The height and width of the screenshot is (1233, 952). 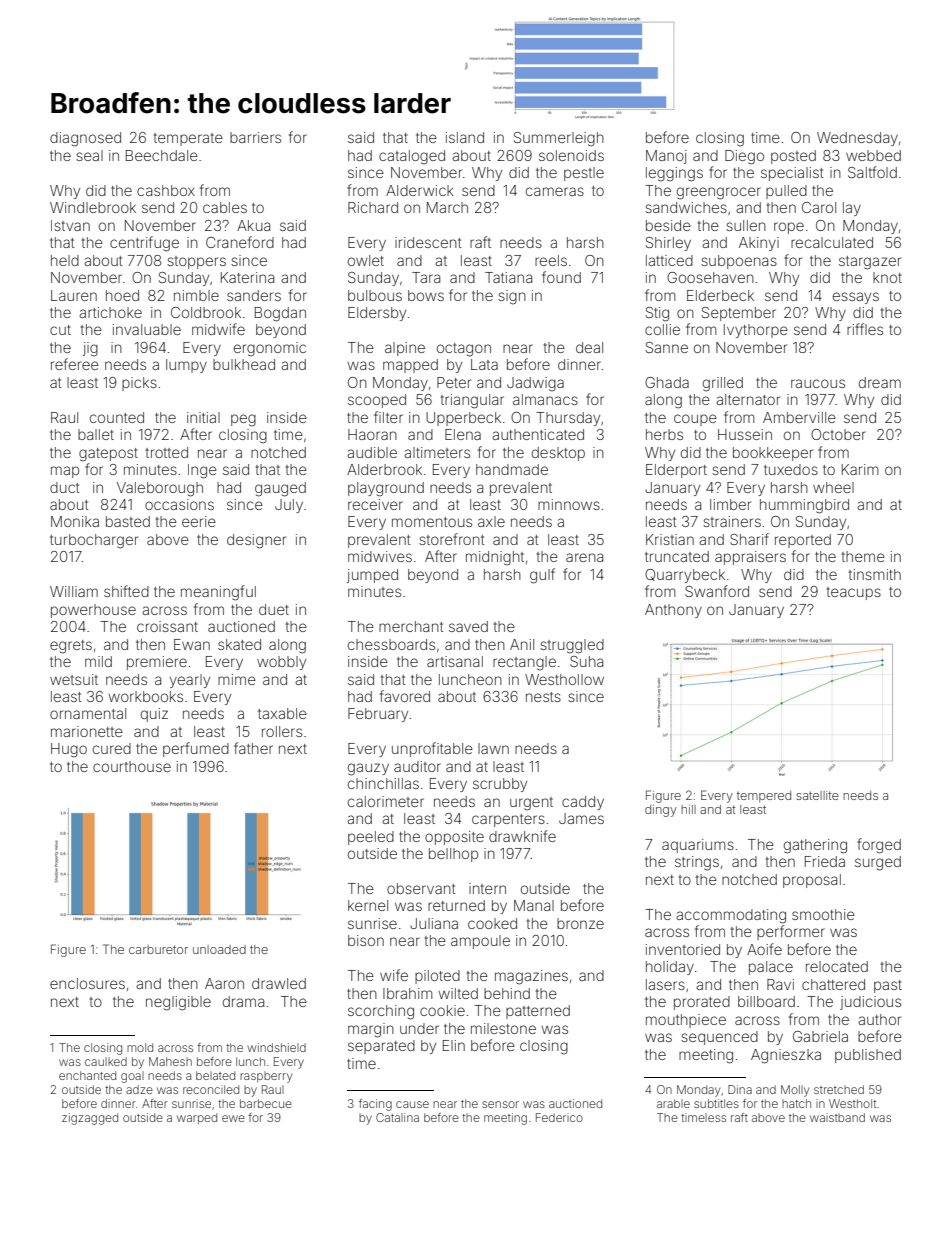 I want to click on Agnieszka, so click(x=786, y=1056).
